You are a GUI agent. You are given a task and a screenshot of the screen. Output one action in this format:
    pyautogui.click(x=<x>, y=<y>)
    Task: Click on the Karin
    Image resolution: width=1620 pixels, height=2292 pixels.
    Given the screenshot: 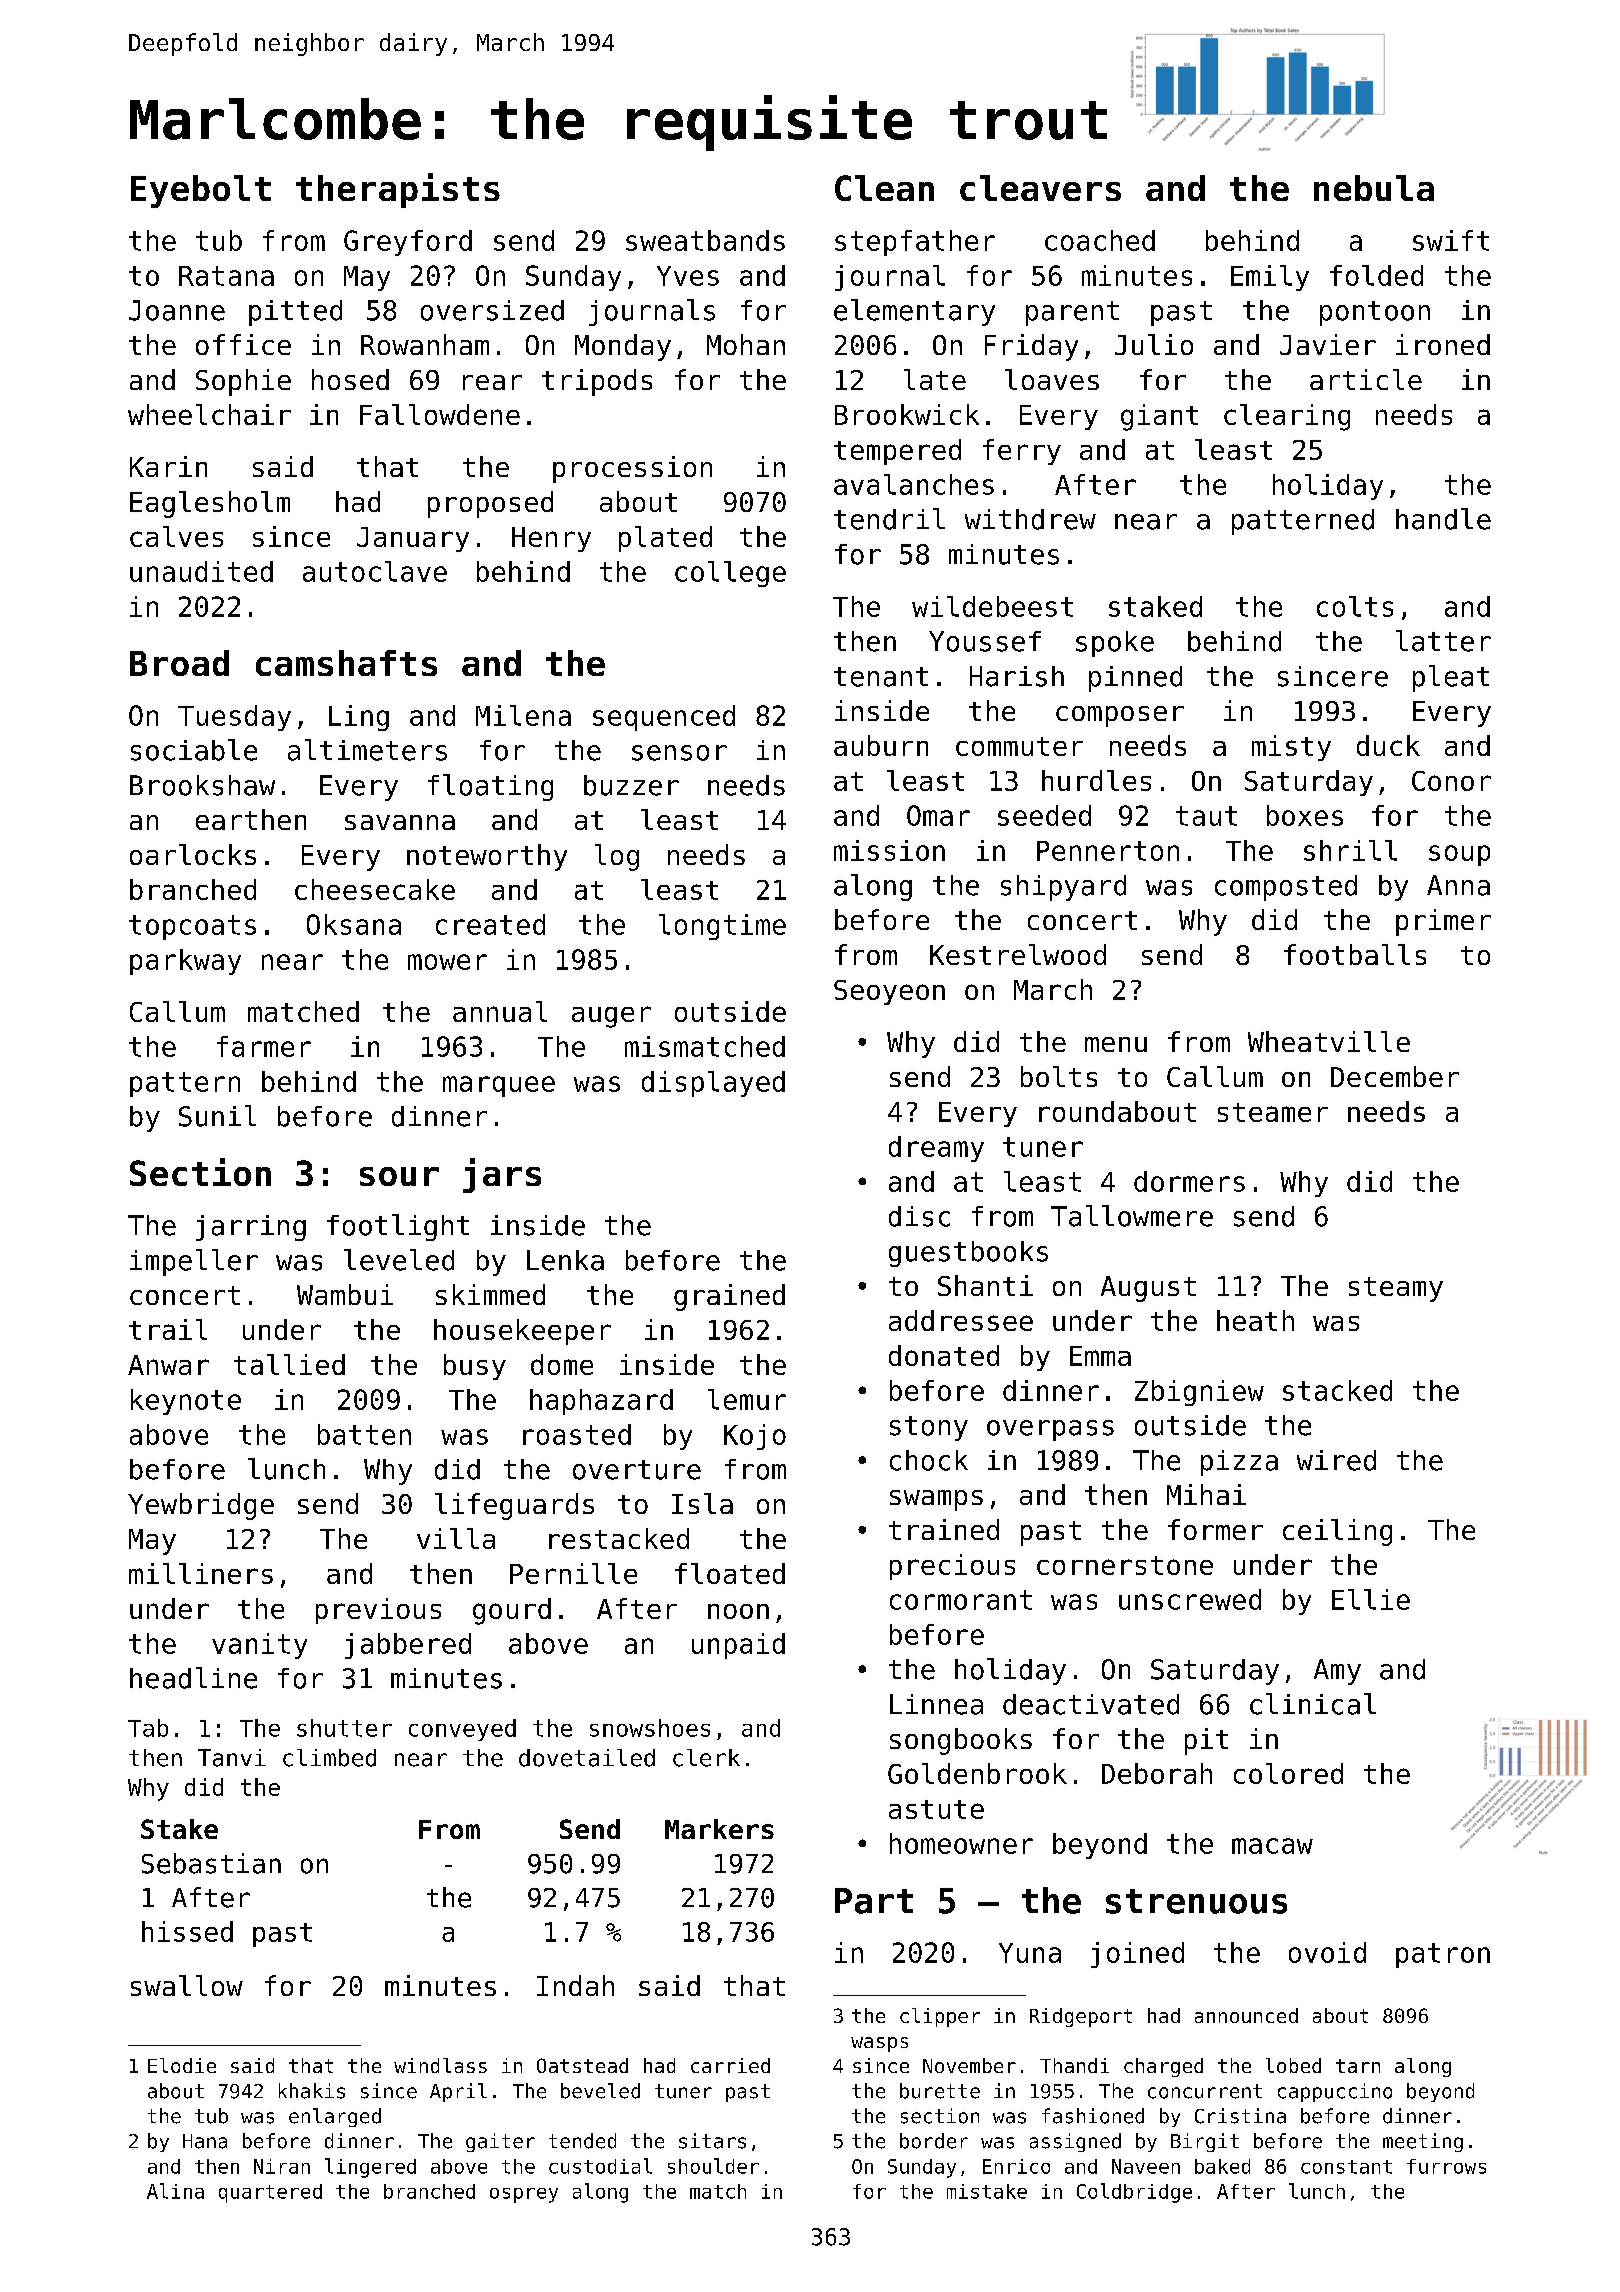 What is the action you would take?
    pyautogui.click(x=168, y=466)
